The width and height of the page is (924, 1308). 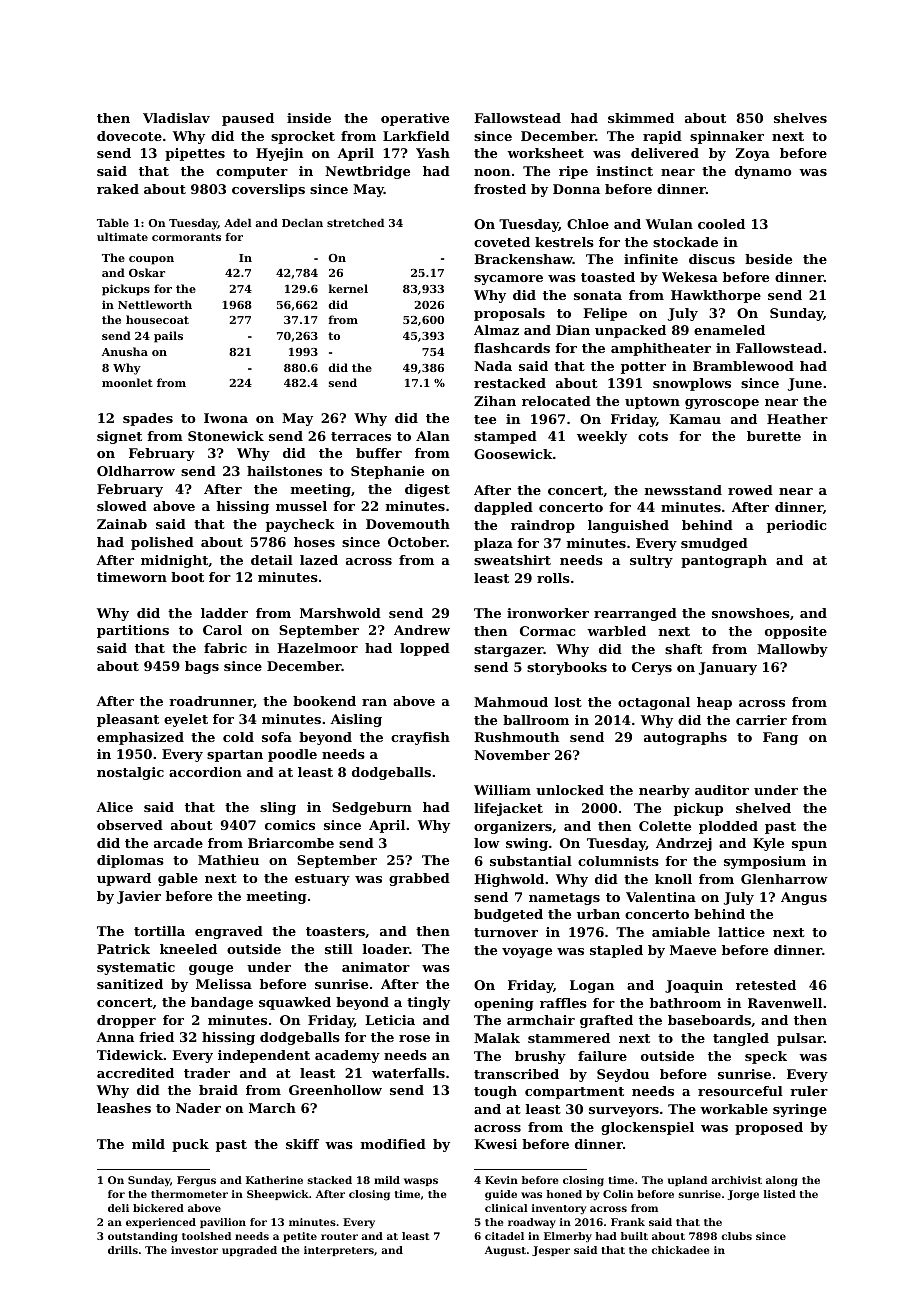 What do you see at coordinates (527, 844) in the page?
I see `swing` at bounding box center [527, 844].
